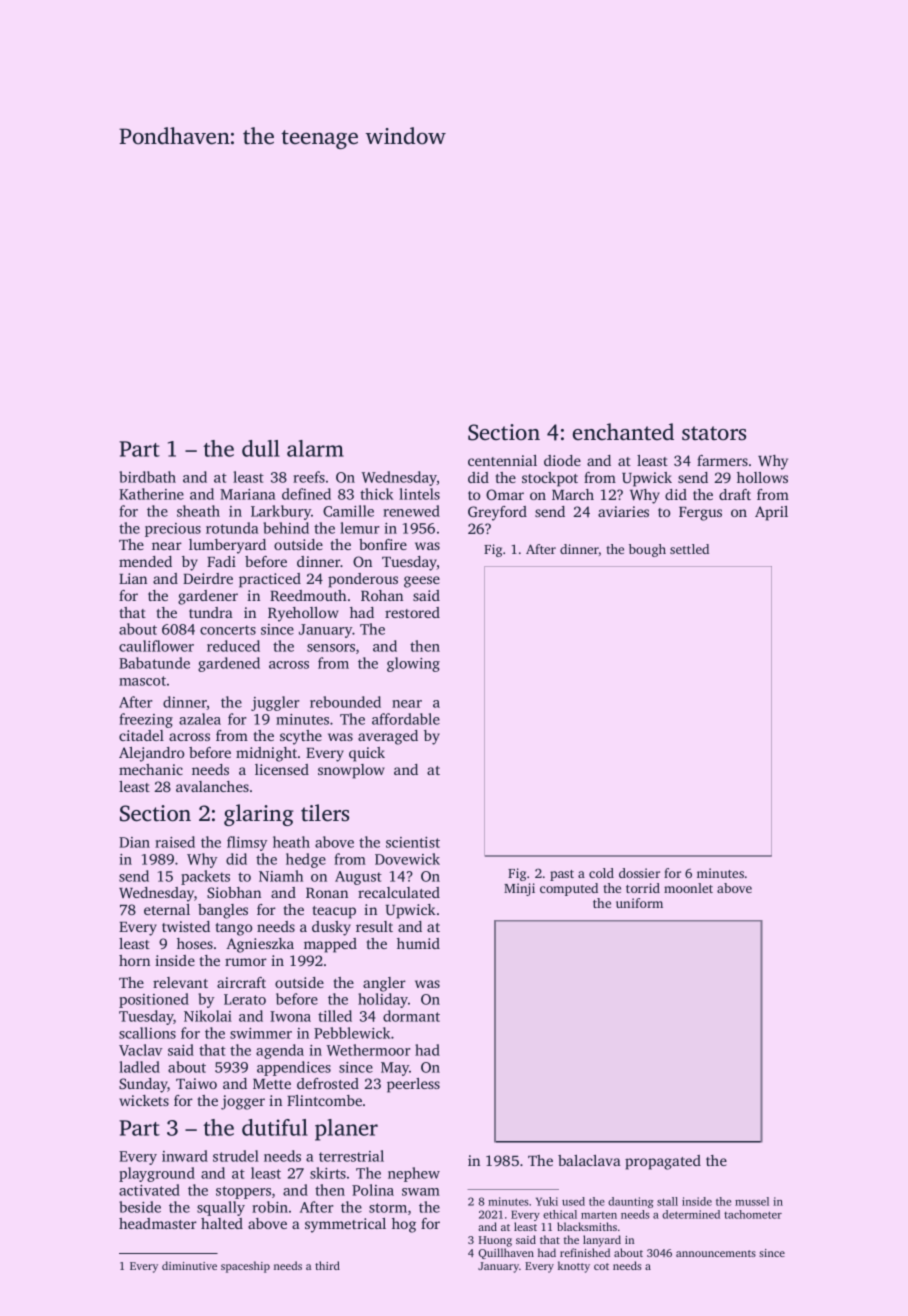 The image size is (908, 1316). What do you see at coordinates (407, 859) in the page?
I see `Dovewick` at bounding box center [407, 859].
